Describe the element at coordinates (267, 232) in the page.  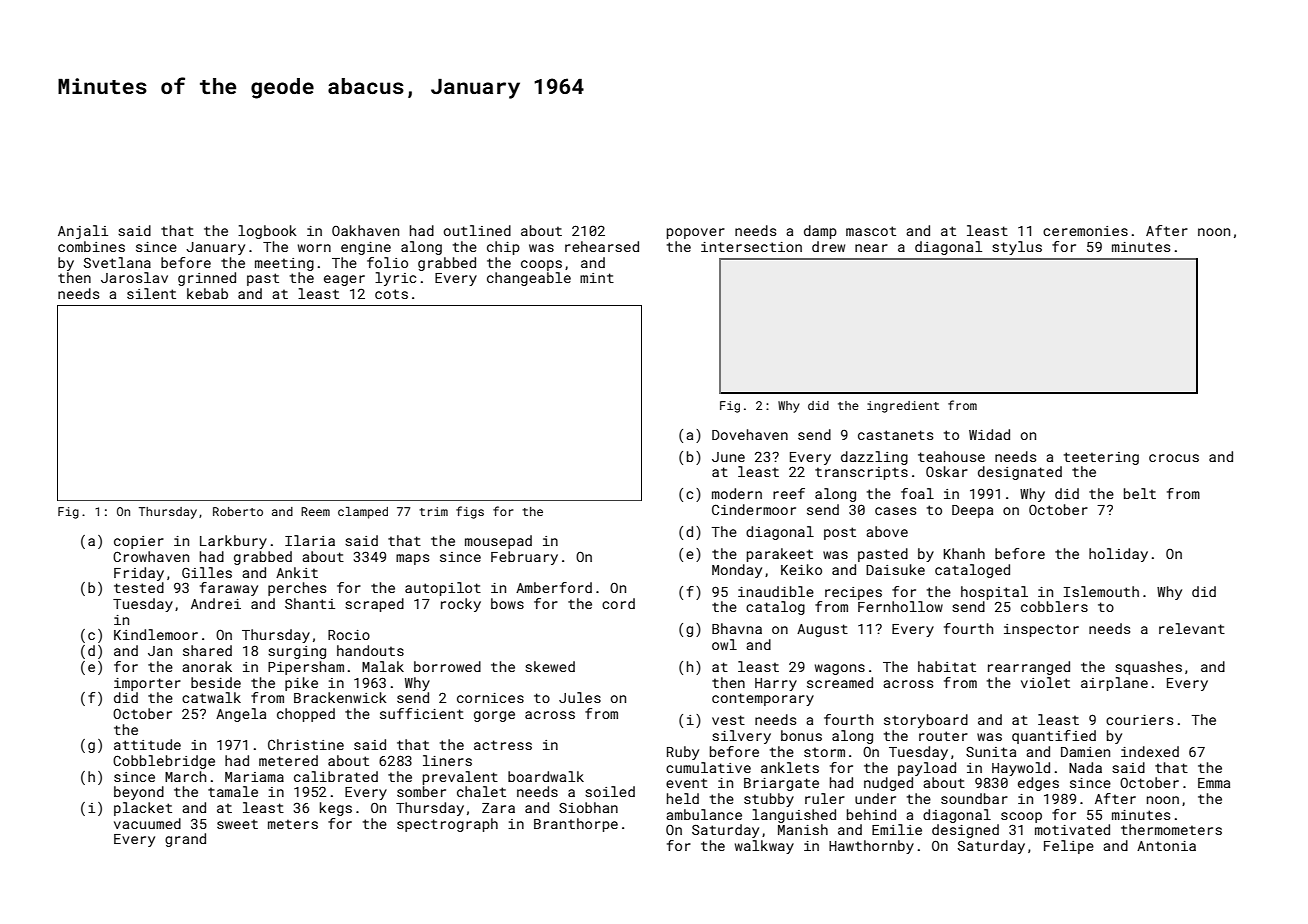
I see `logbook` at that location.
